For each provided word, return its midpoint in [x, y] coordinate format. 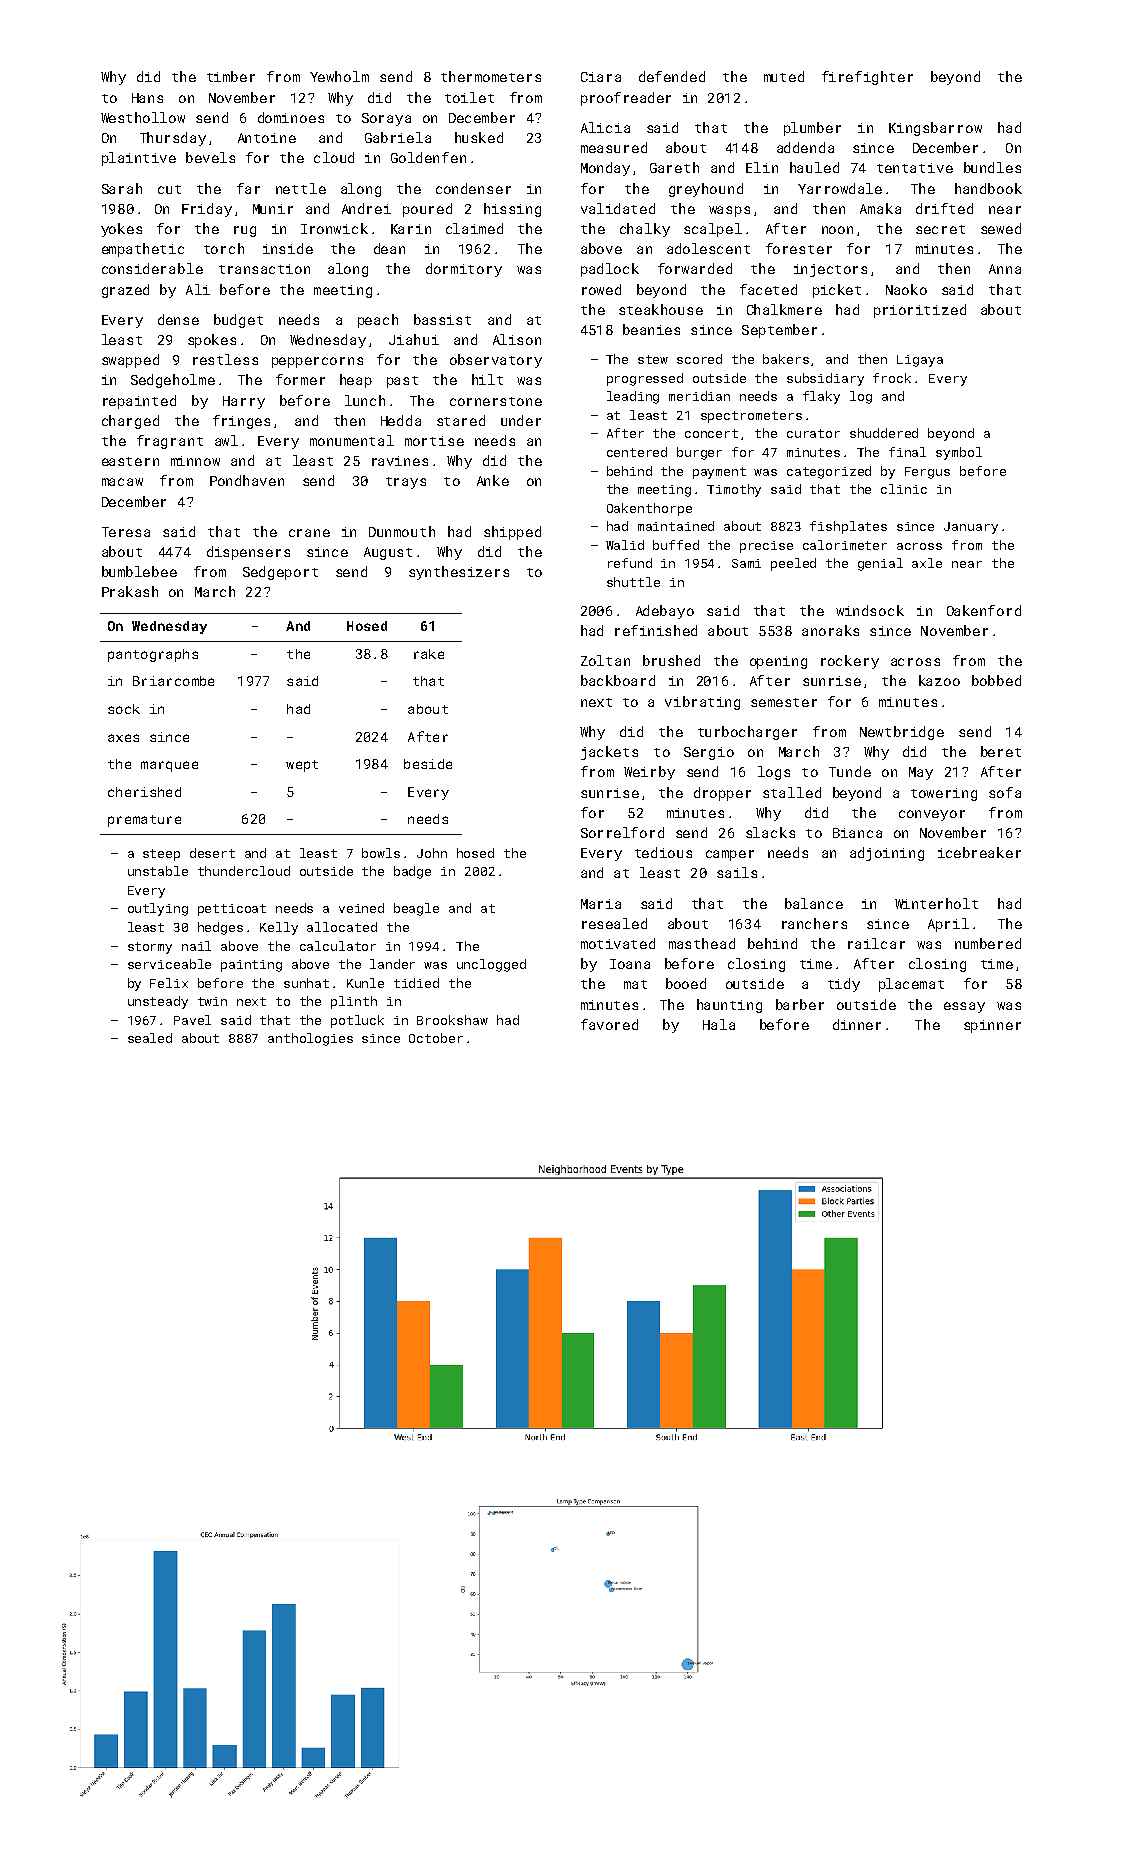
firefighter [867, 78]
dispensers [248, 553]
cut [169, 189]
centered [637, 452]
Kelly [279, 928]
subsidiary [825, 379]
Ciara [601, 77]
